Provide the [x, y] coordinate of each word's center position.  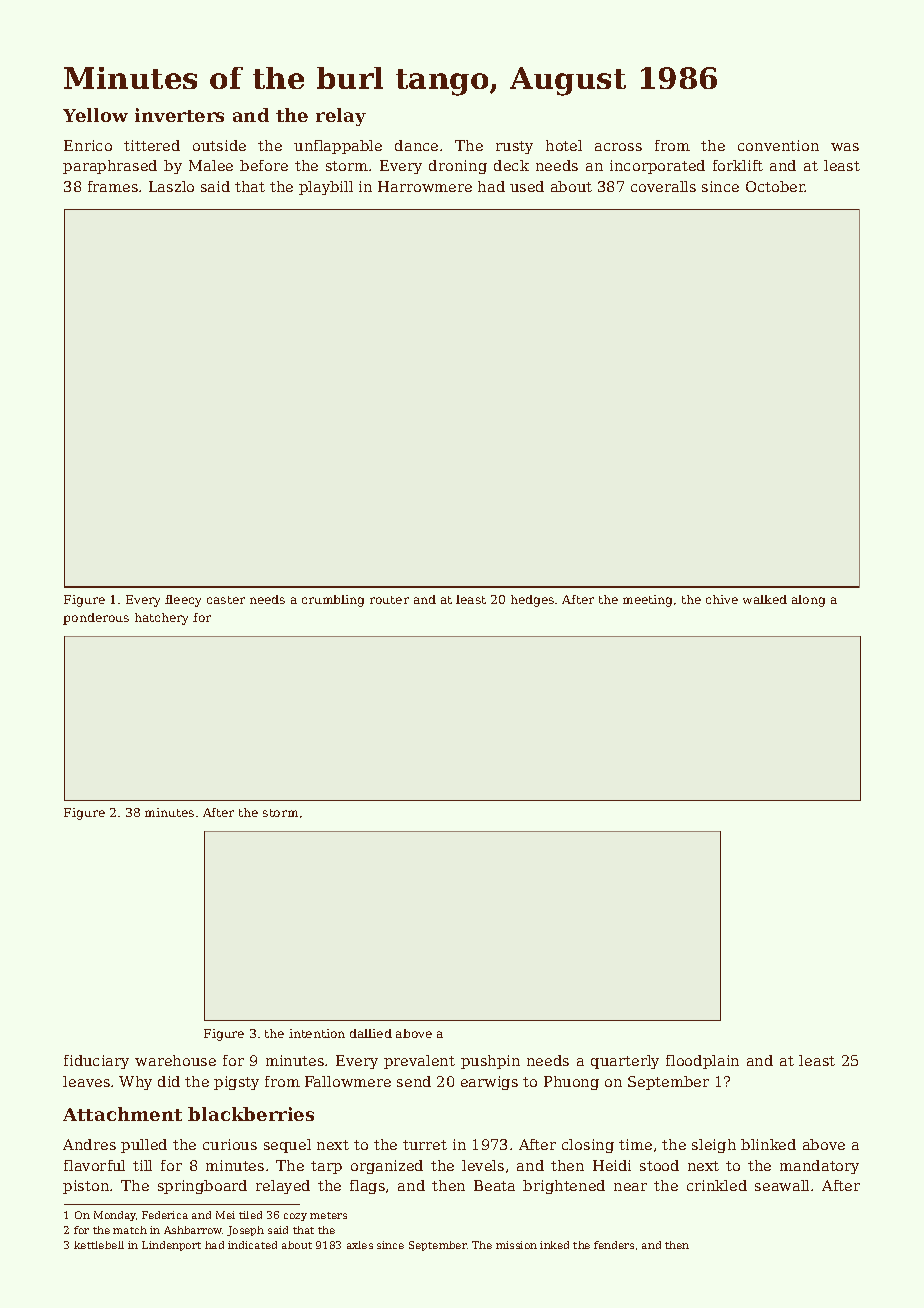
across [618, 147]
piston [86, 1187]
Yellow [95, 115]
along [808, 601]
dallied [371, 1033]
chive [722, 599]
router [389, 600]
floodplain [702, 1062]
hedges [532, 601]
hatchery [161, 619]
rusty [514, 147]
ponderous [96, 619]
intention [317, 1033]
